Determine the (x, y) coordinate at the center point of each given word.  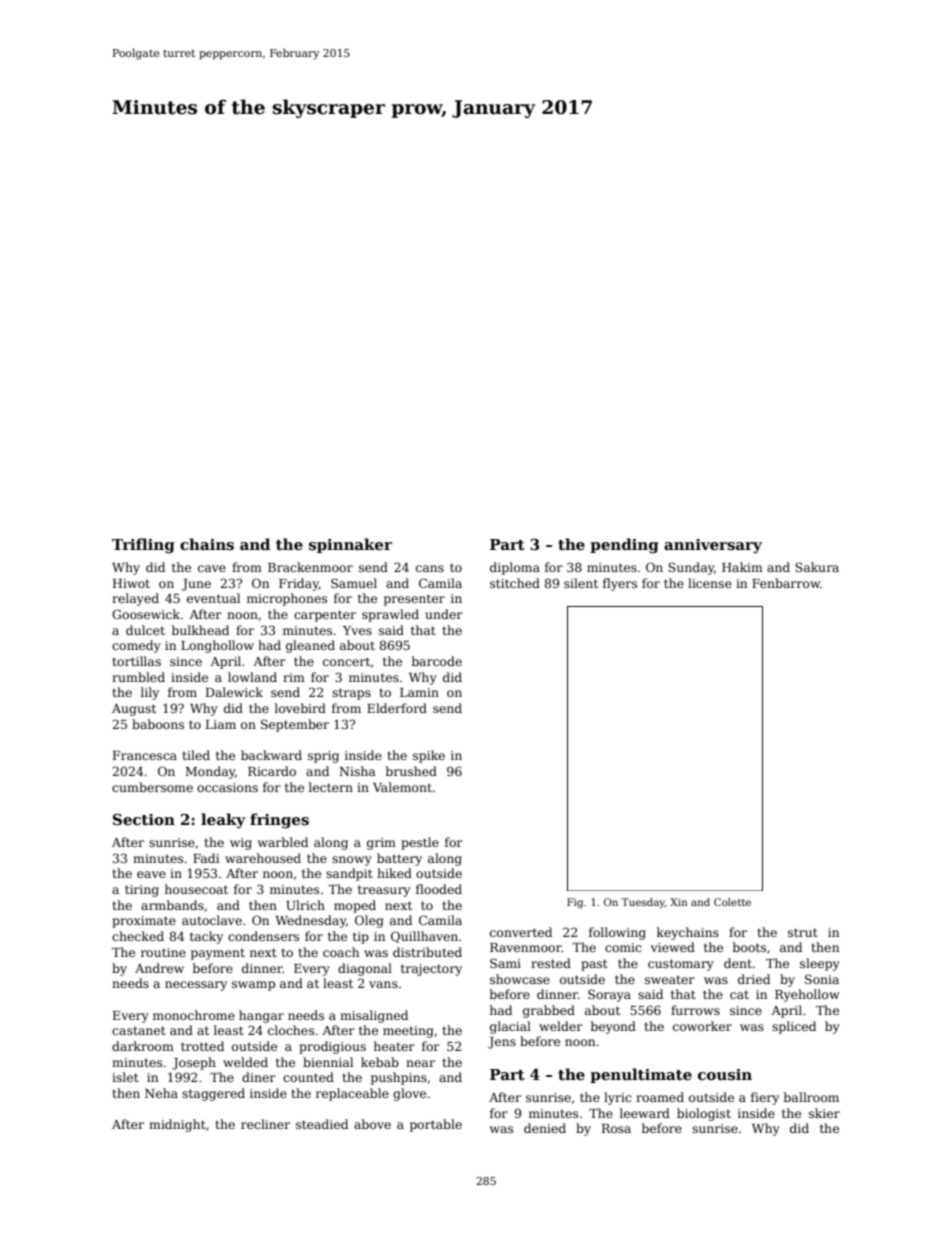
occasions (227, 787)
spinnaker (350, 545)
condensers (263, 936)
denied (545, 1128)
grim (381, 844)
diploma (515, 568)
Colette (732, 902)
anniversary (713, 546)
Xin (678, 902)
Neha (161, 1093)
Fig (575, 903)
